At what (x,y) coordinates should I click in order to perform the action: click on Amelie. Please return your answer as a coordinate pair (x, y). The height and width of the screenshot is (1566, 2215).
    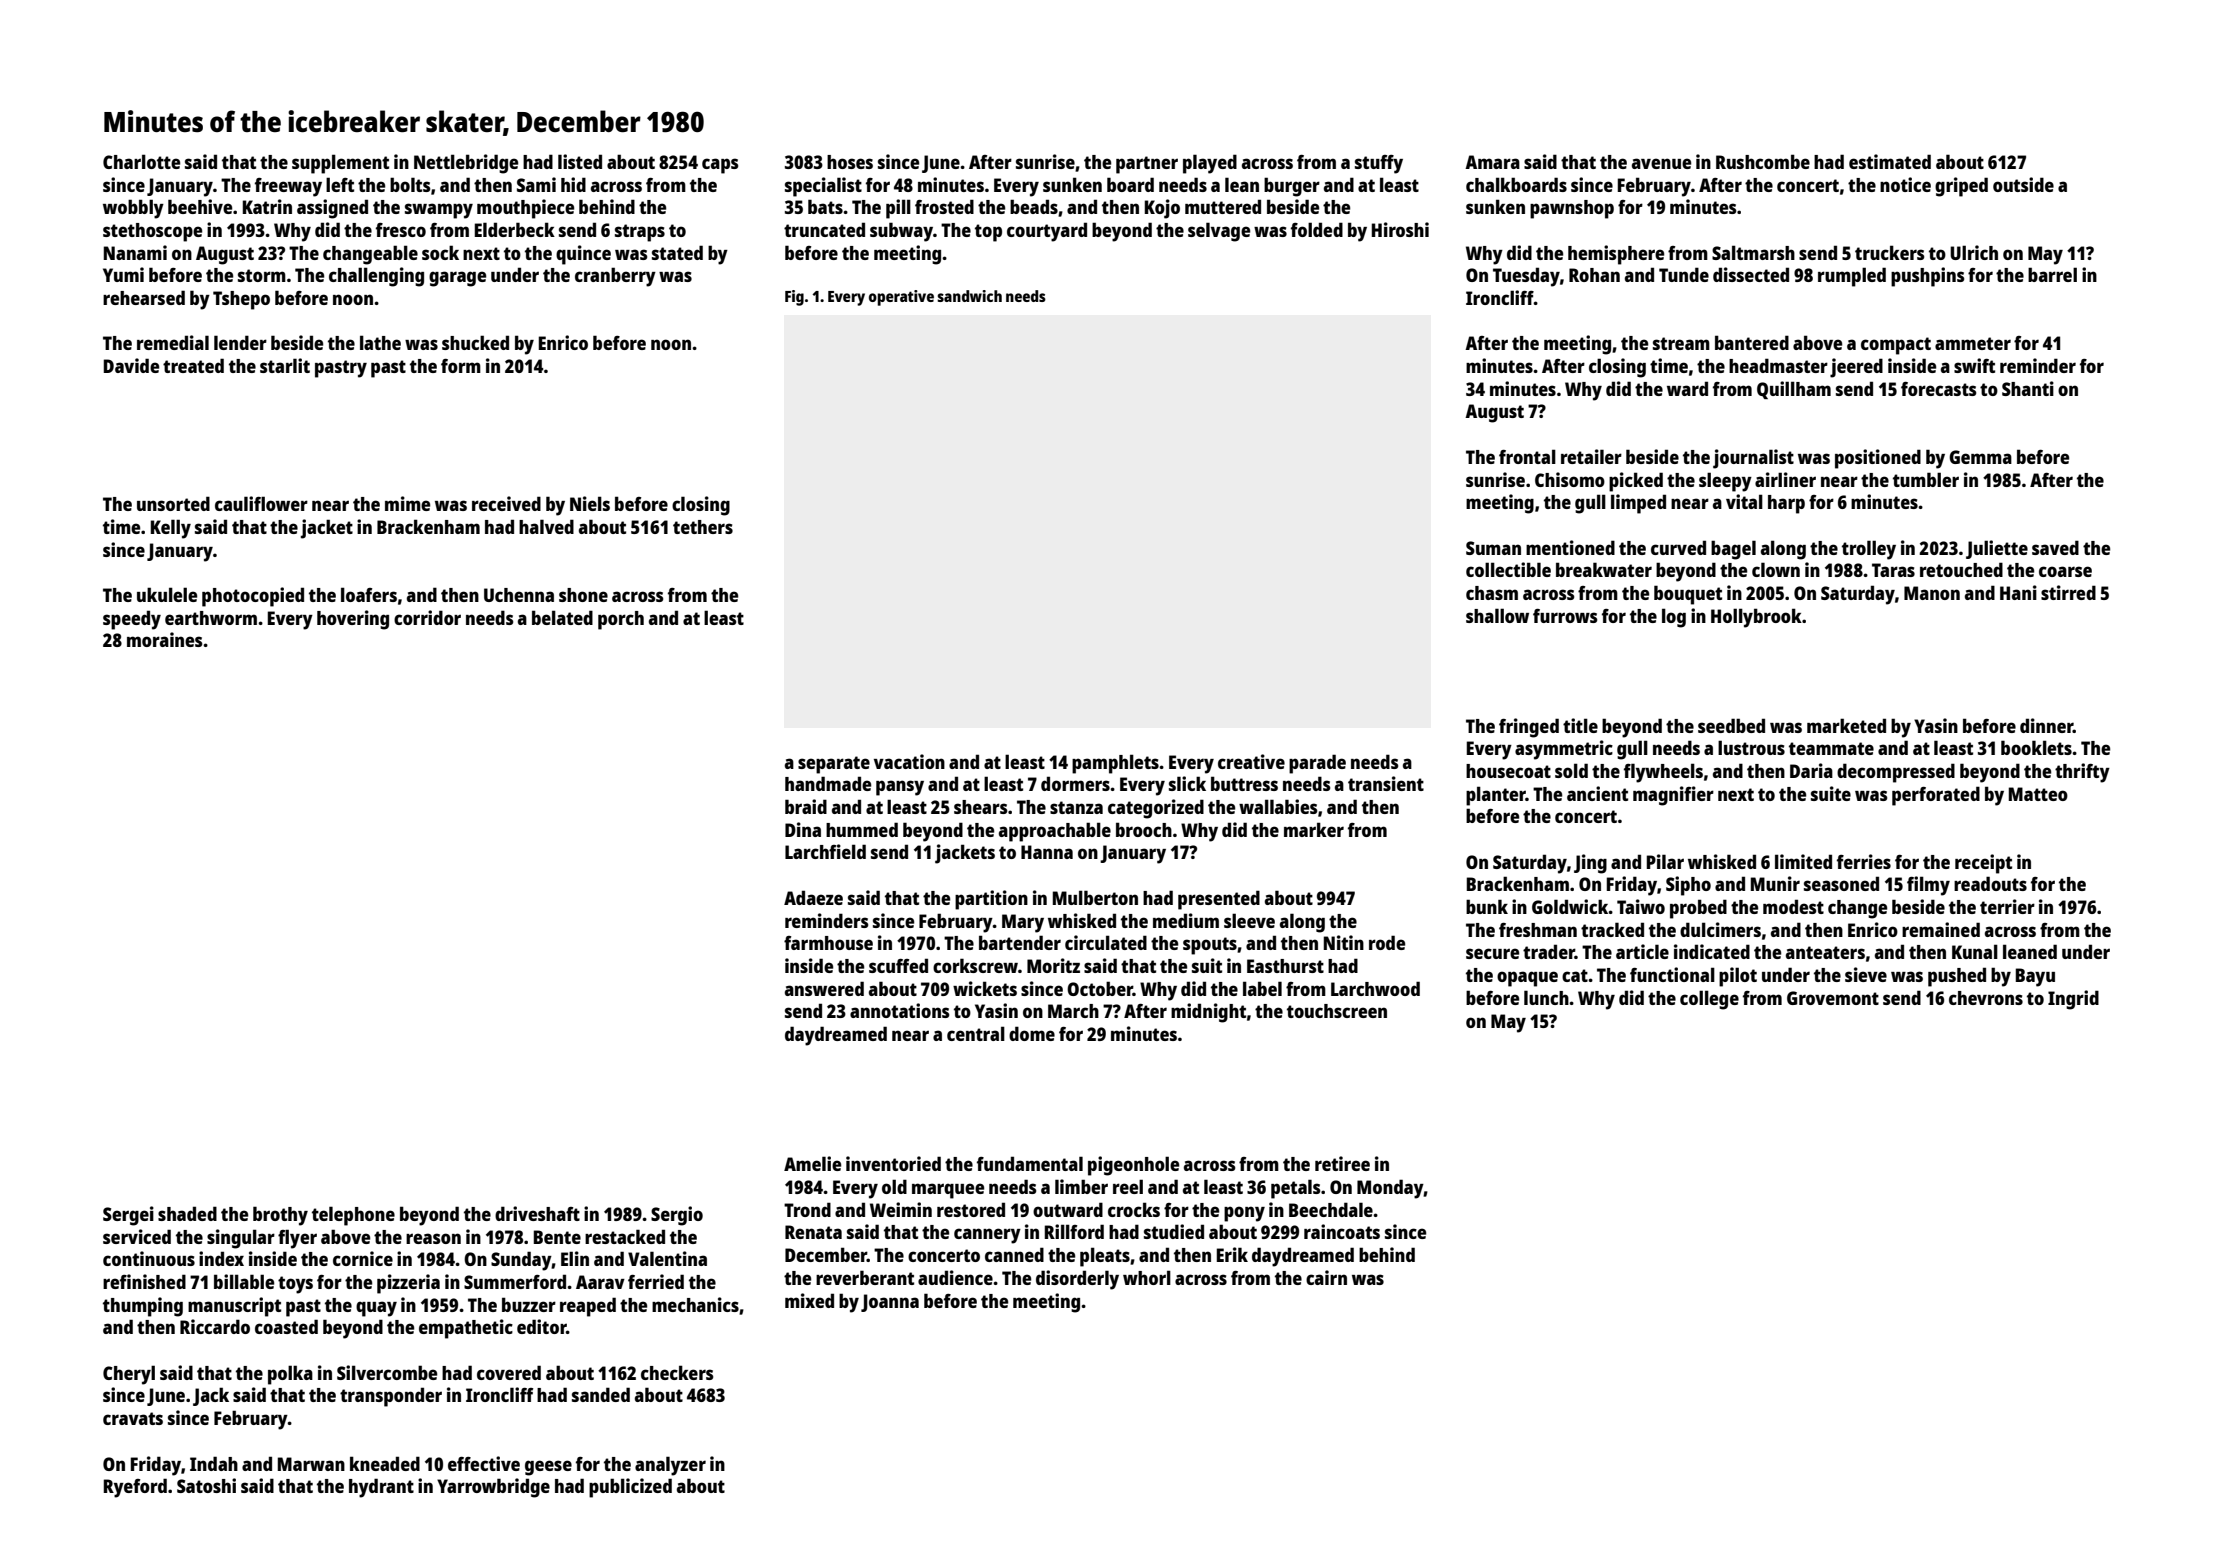
    Looking at the image, I should click on (812, 1163).
